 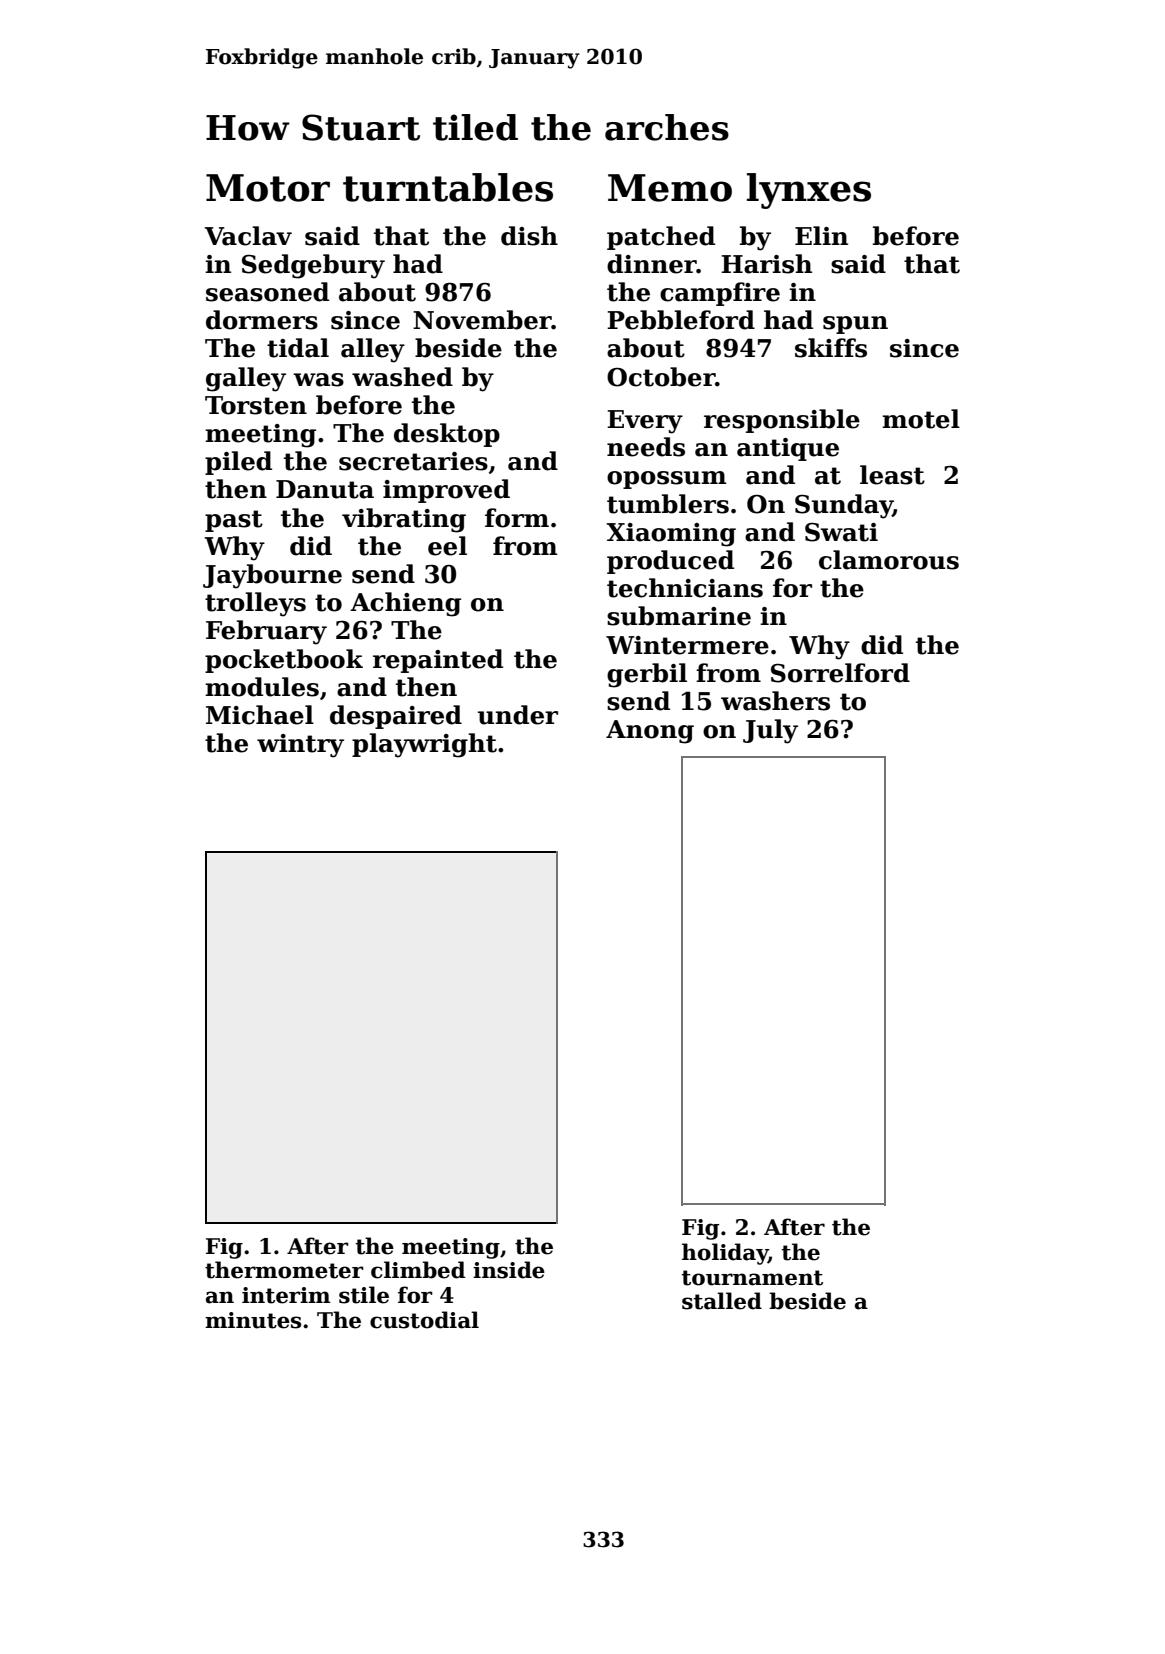 I want to click on wintry, so click(x=300, y=746).
